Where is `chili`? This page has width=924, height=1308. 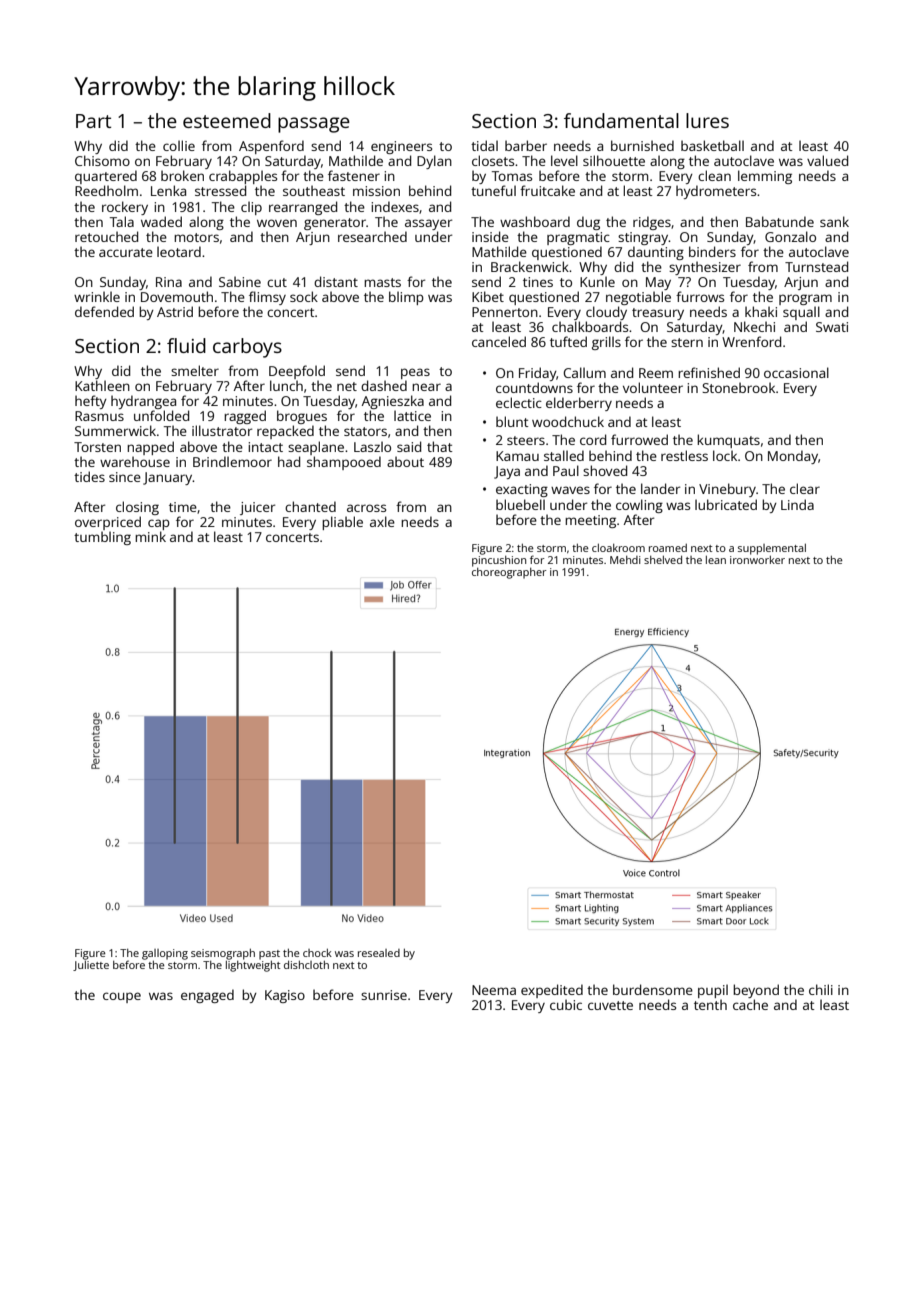
chili is located at coordinates (821, 989).
